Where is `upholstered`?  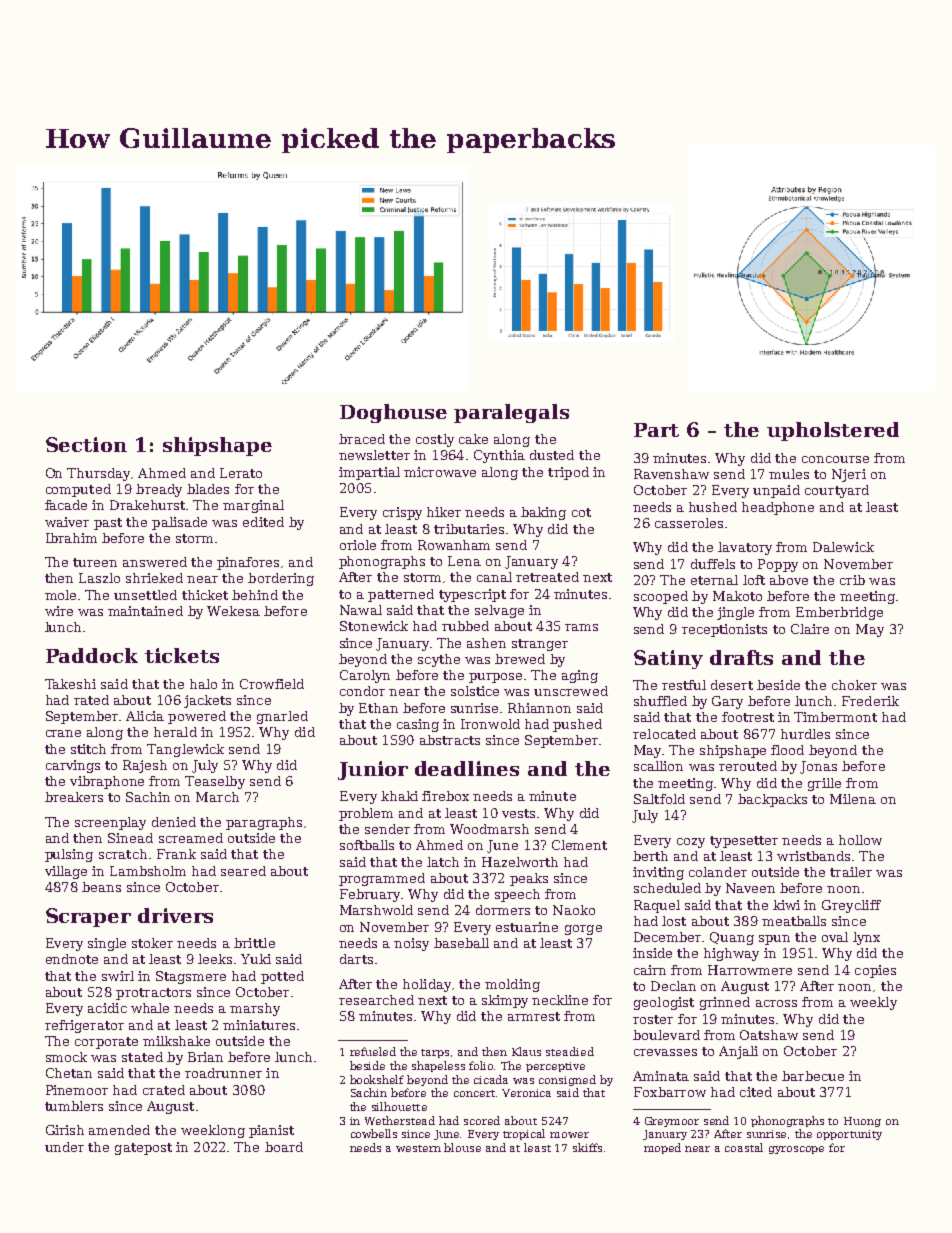 upholstered is located at coordinates (833, 431).
